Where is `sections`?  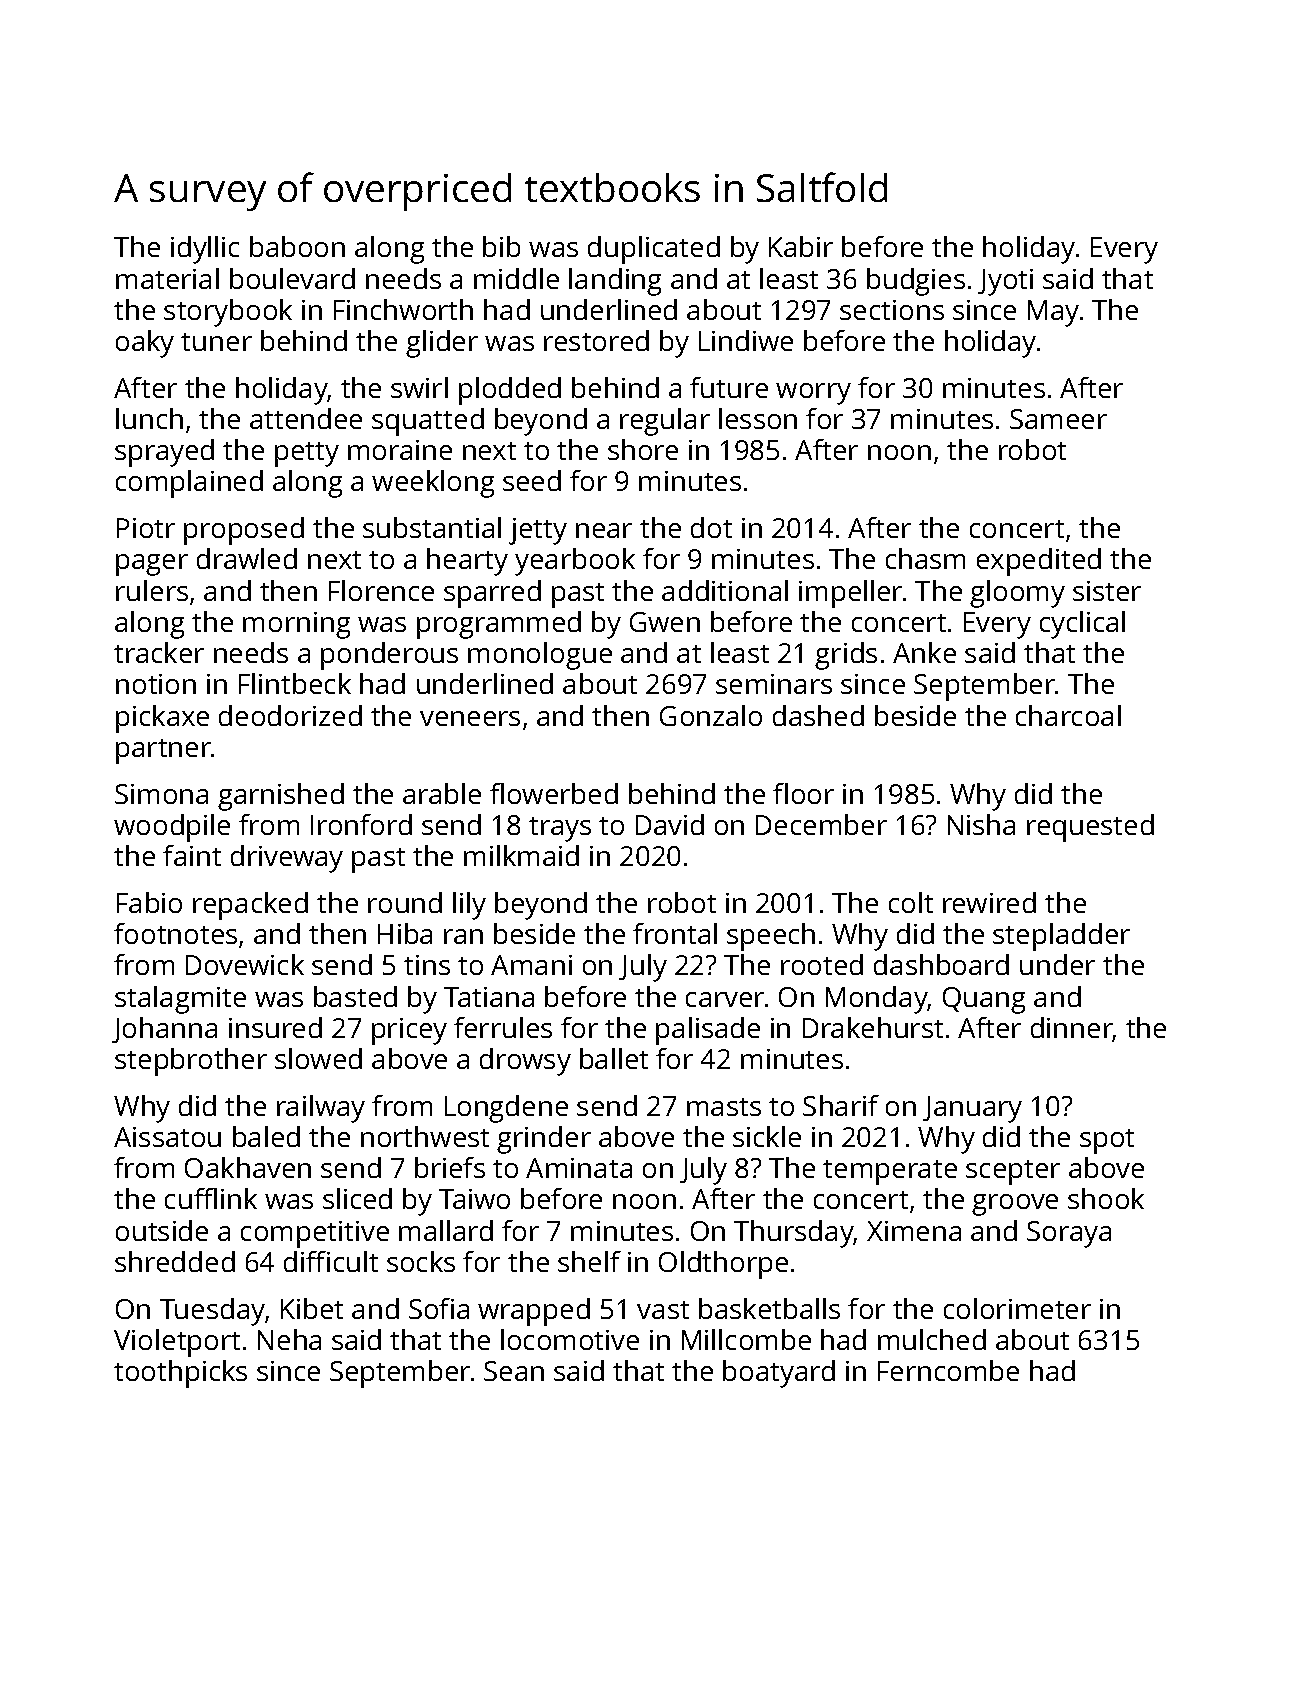
sections is located at coordinates (892, 310).
